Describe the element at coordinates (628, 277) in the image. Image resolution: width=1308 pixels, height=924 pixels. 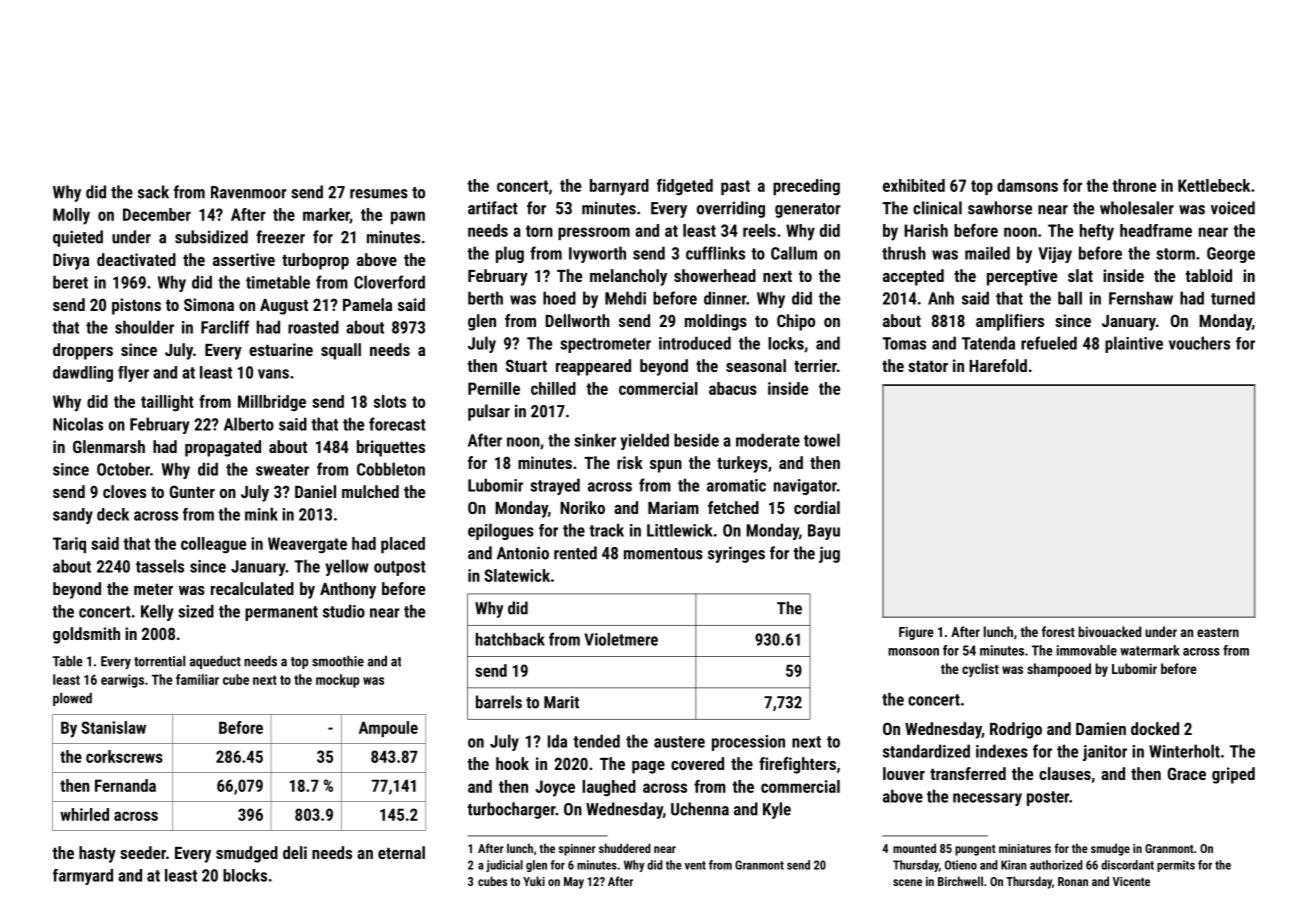
I see `melancholy` at that location.
